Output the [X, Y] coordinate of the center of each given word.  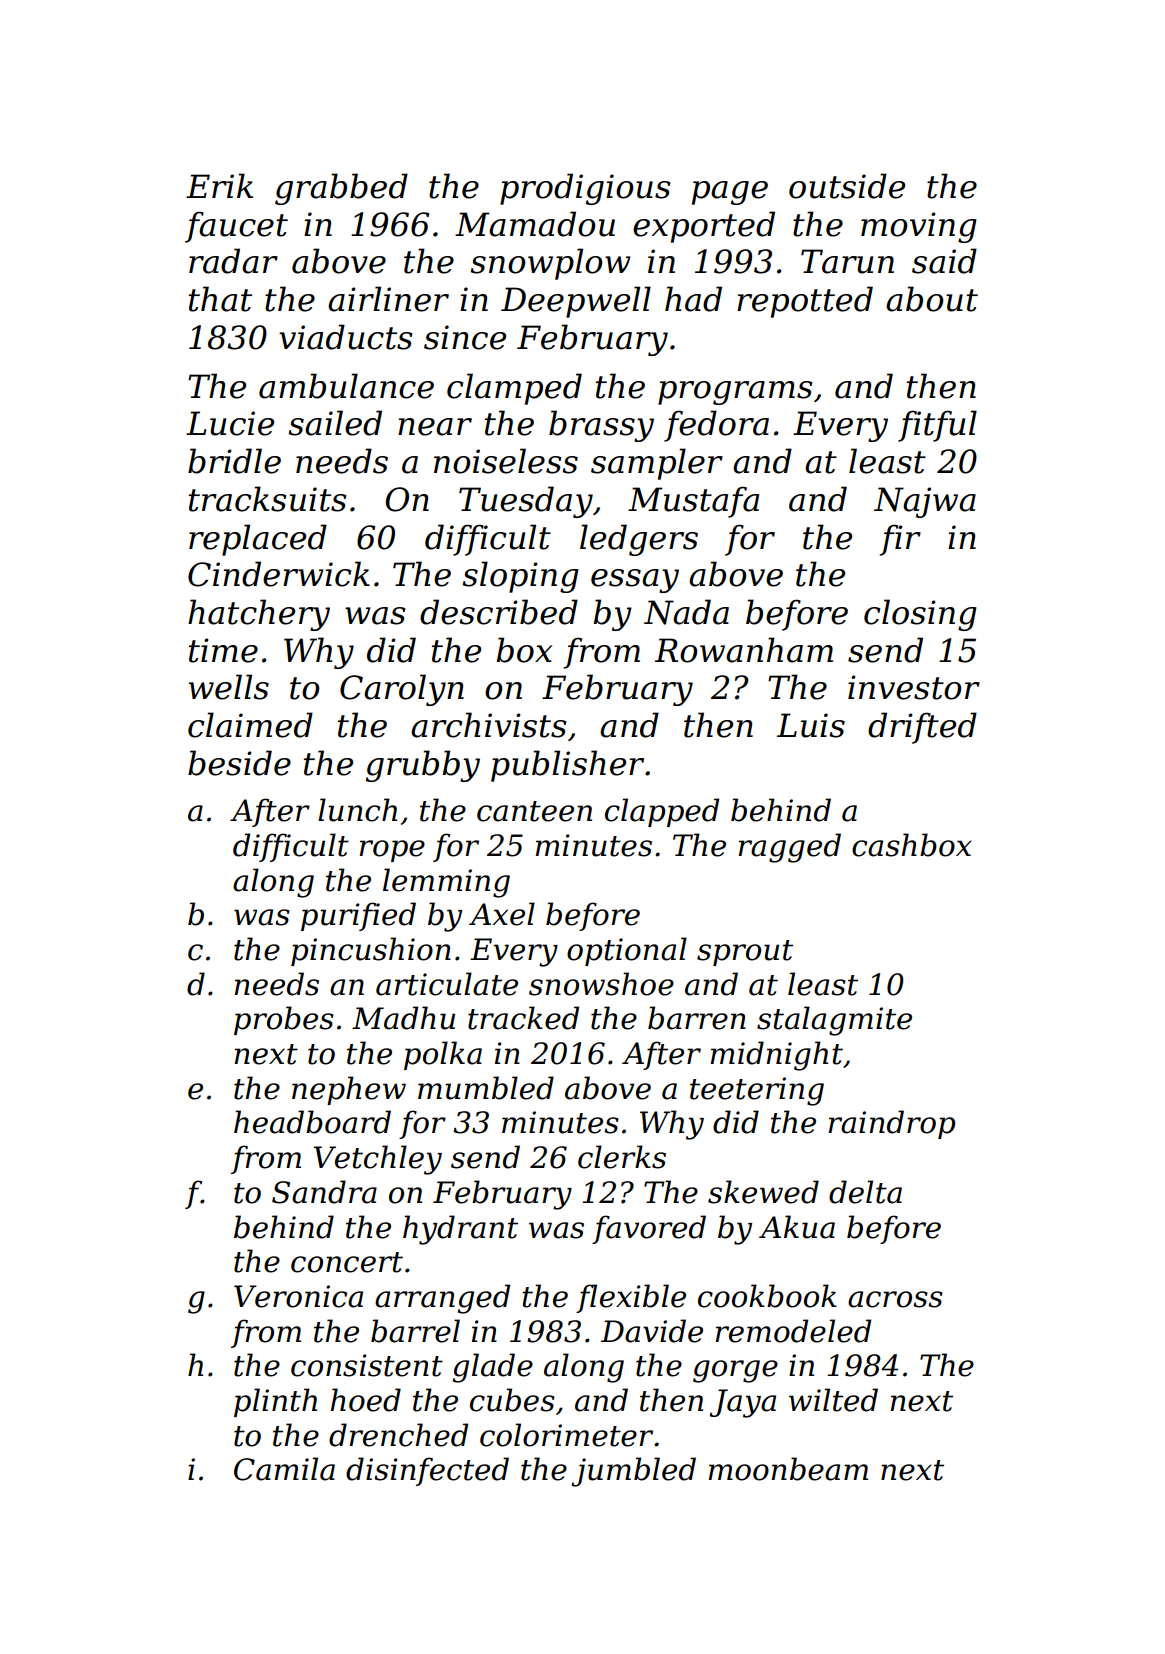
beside [239, 763]
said [944, 261]
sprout [745, 953]
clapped [662, 812]
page [730, 193]
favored [649, 1229]
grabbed [341, 189]
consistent [367, 1365]
